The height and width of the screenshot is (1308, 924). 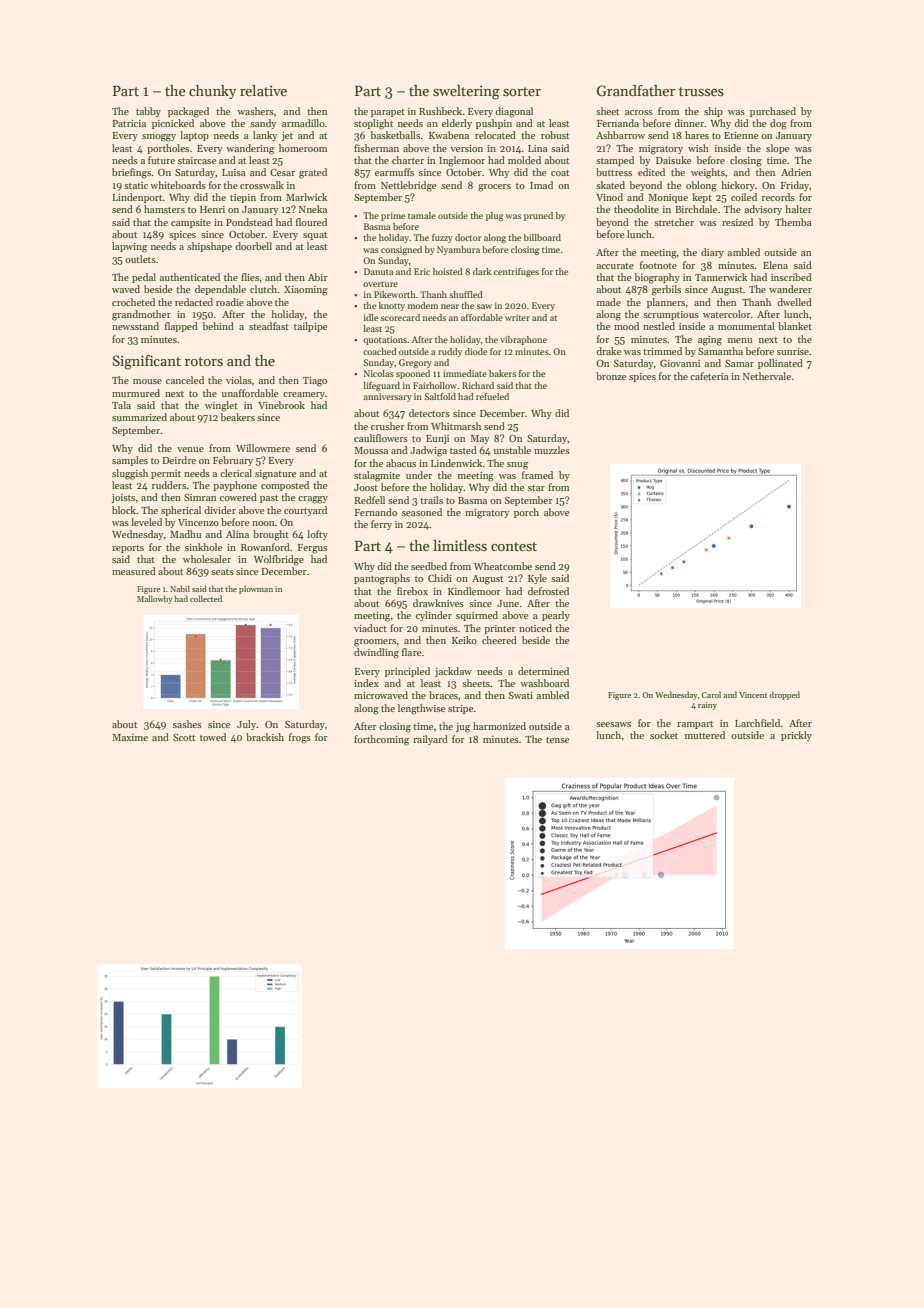 What do you see at coordinates (148, 112) in the screenshot?
I see `tabby` at bounding box center [148, 112].
